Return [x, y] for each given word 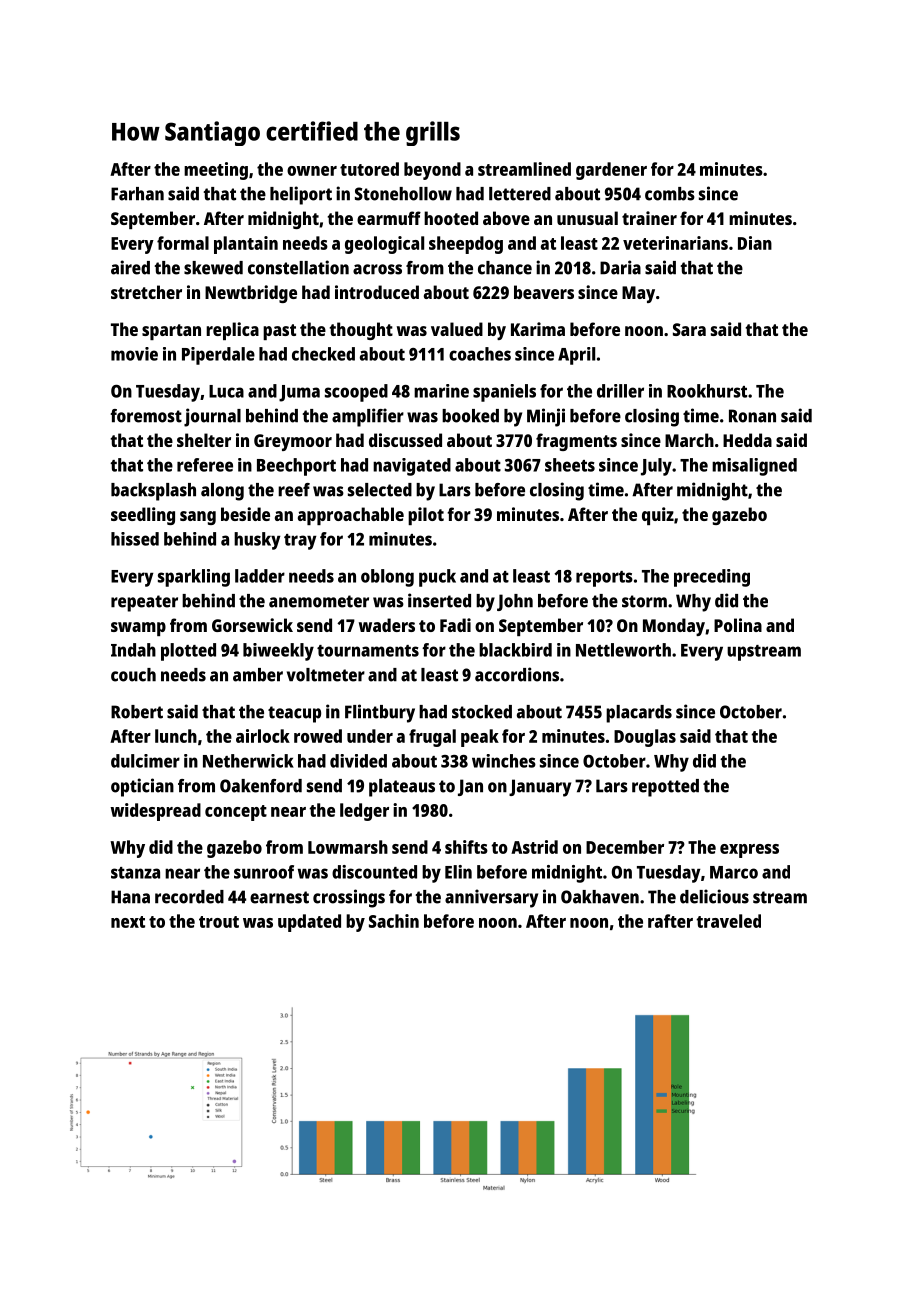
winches [504, 761]
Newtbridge [251, 294]
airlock [263, 736]
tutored [369, 169]
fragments [576, 442]
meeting [216, 171]
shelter [204, 440]
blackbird [515, 650]
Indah [133, 650]
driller [620, 391]
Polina [738, 625]
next [128, 922]
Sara [689, 329]
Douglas [645, 738]
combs [670, 194]
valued [457, 329]
